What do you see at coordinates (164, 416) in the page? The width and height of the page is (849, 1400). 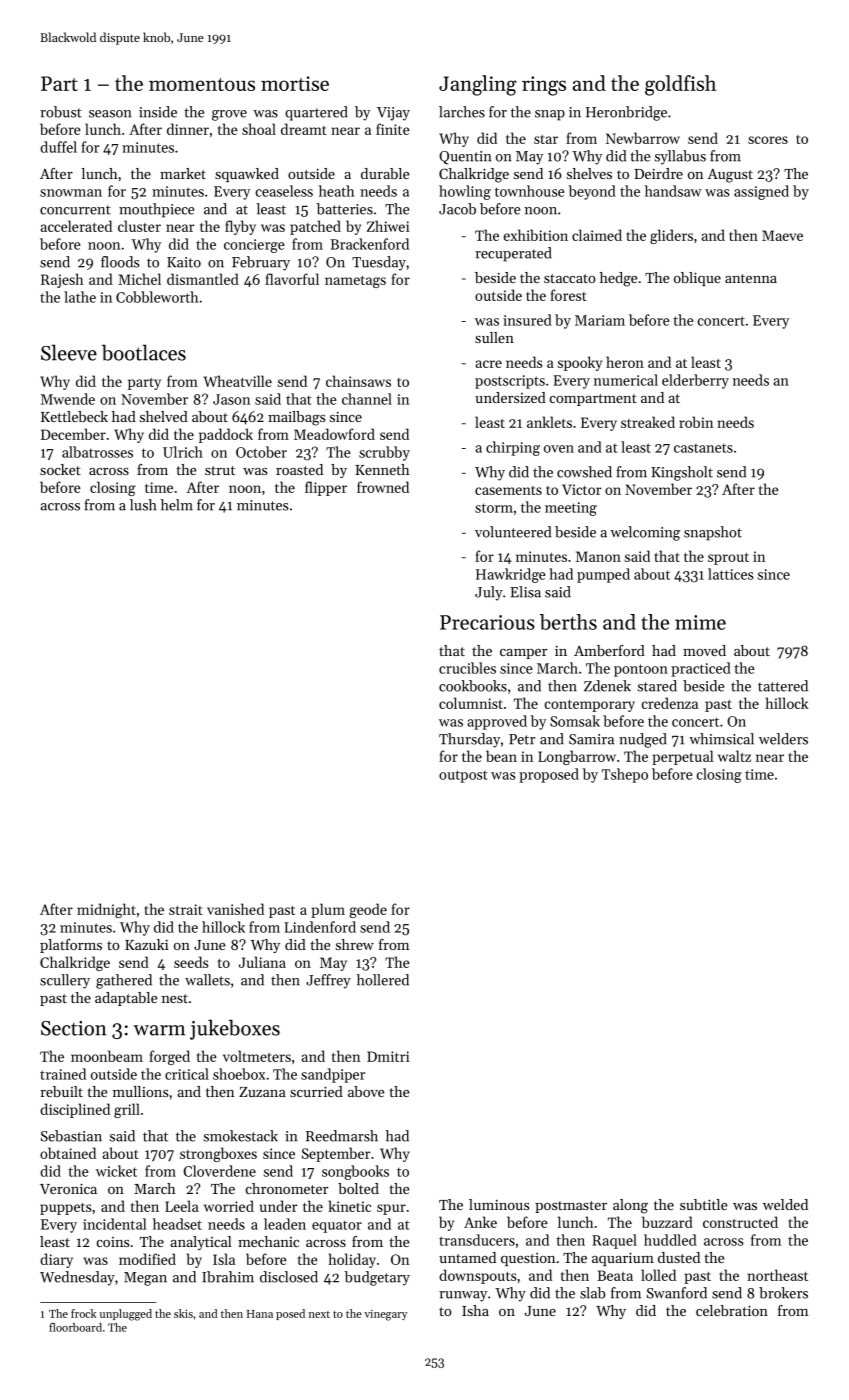 I see `shelved` at bounding box center [164, 416].
